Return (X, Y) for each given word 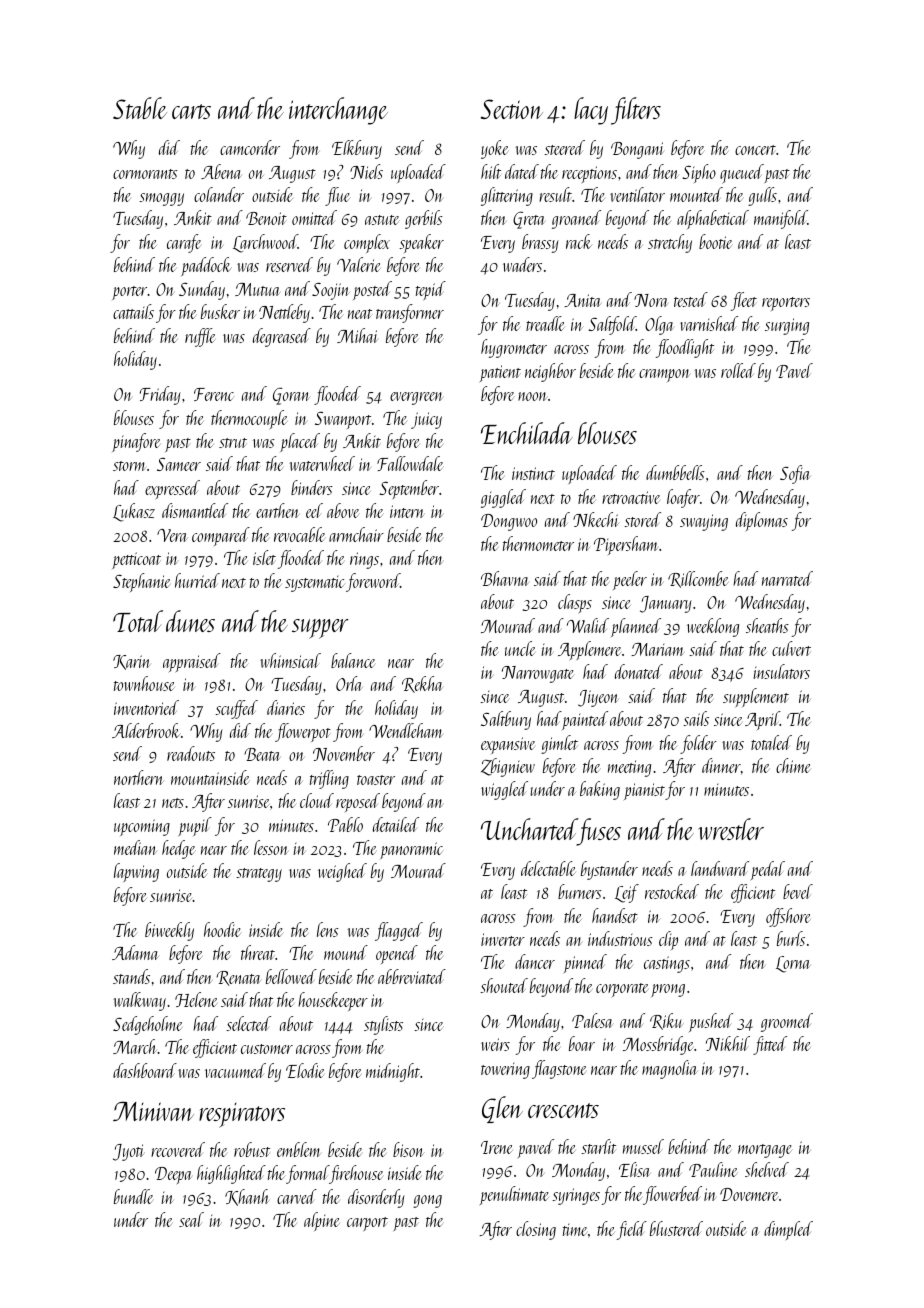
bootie (716, 241)
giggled (503, 498)
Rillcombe (698, 579)
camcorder (250, 147)
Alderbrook (146, 730)
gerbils (424, 219)
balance (353, 660)
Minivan (153, 1111)
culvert (791, 648)
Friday (160, 395)
